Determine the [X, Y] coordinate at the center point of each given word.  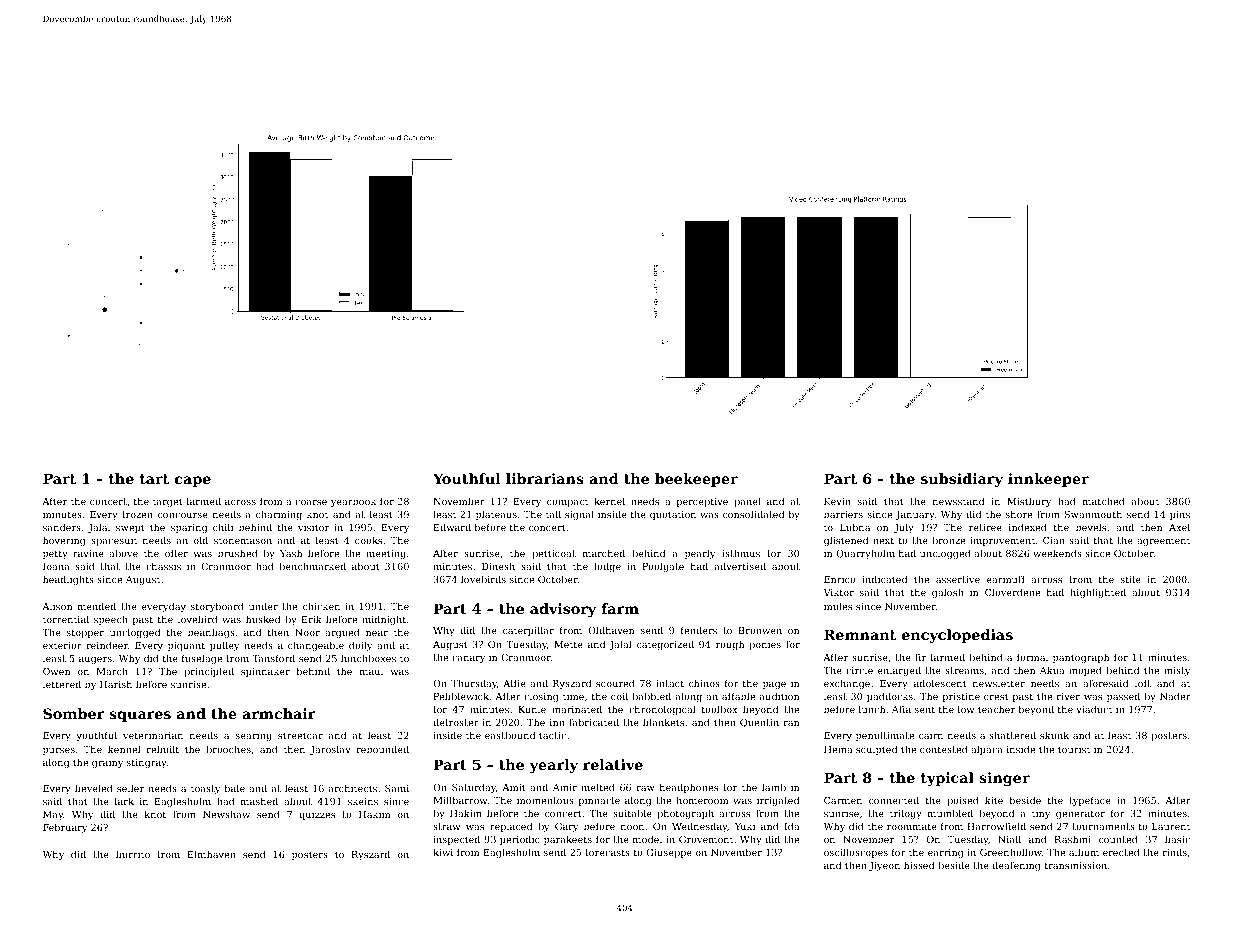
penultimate [885, 736]
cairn [931, 735]
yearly [554, 766]
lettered [62, 684]
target [168, 502]
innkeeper [1048, 480]
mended [97, 606]
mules [838, 606]
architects [353, 788]
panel [747, 502]
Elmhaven [212, 854]
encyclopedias [957, 636]
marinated [577, 709]
